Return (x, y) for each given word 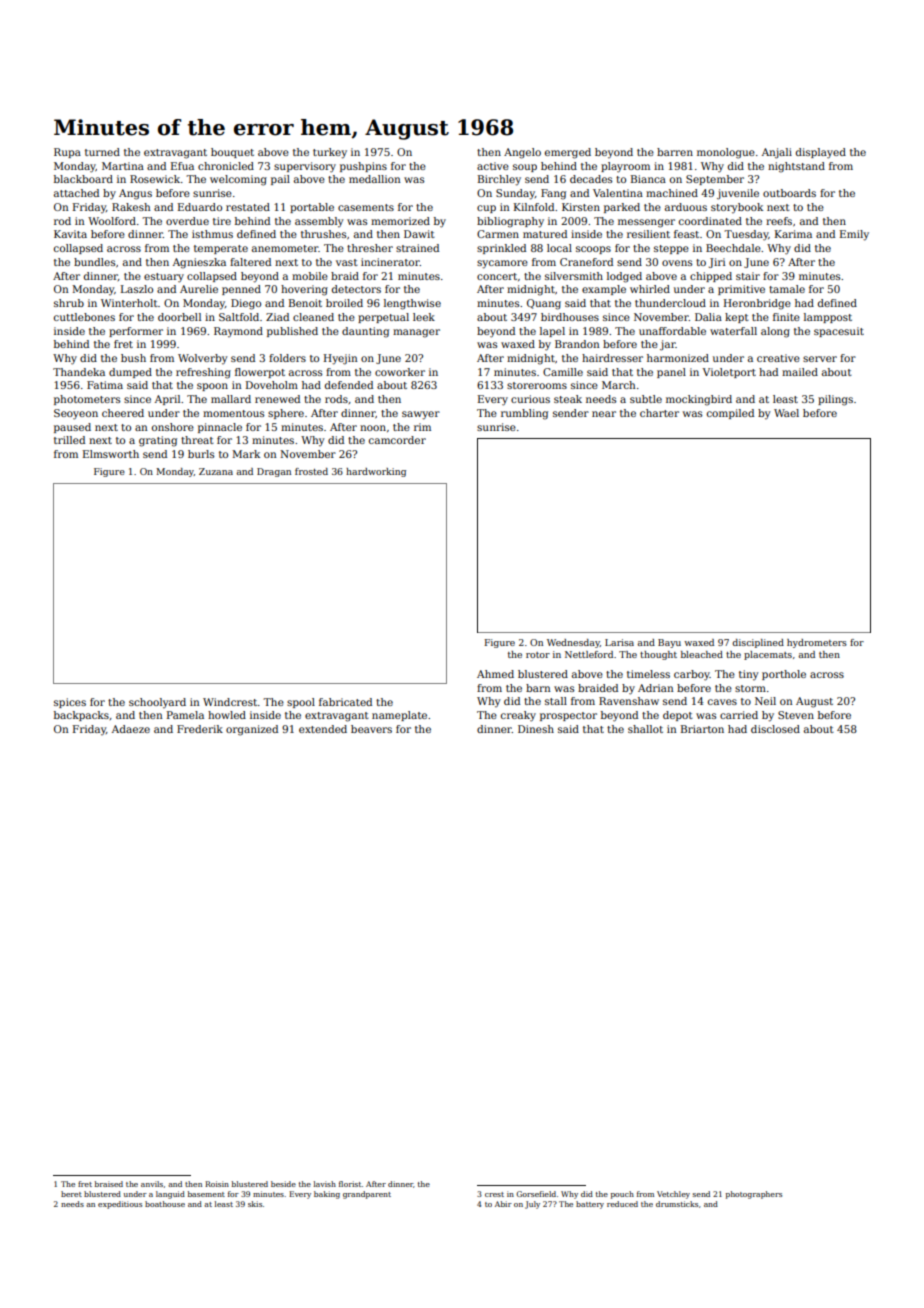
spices (70, 703)
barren (675, 152)
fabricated (345, 702)
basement (206, 1194)
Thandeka (79, 372)
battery (590, 1205)
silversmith (574, 276)
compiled (730, 414)
